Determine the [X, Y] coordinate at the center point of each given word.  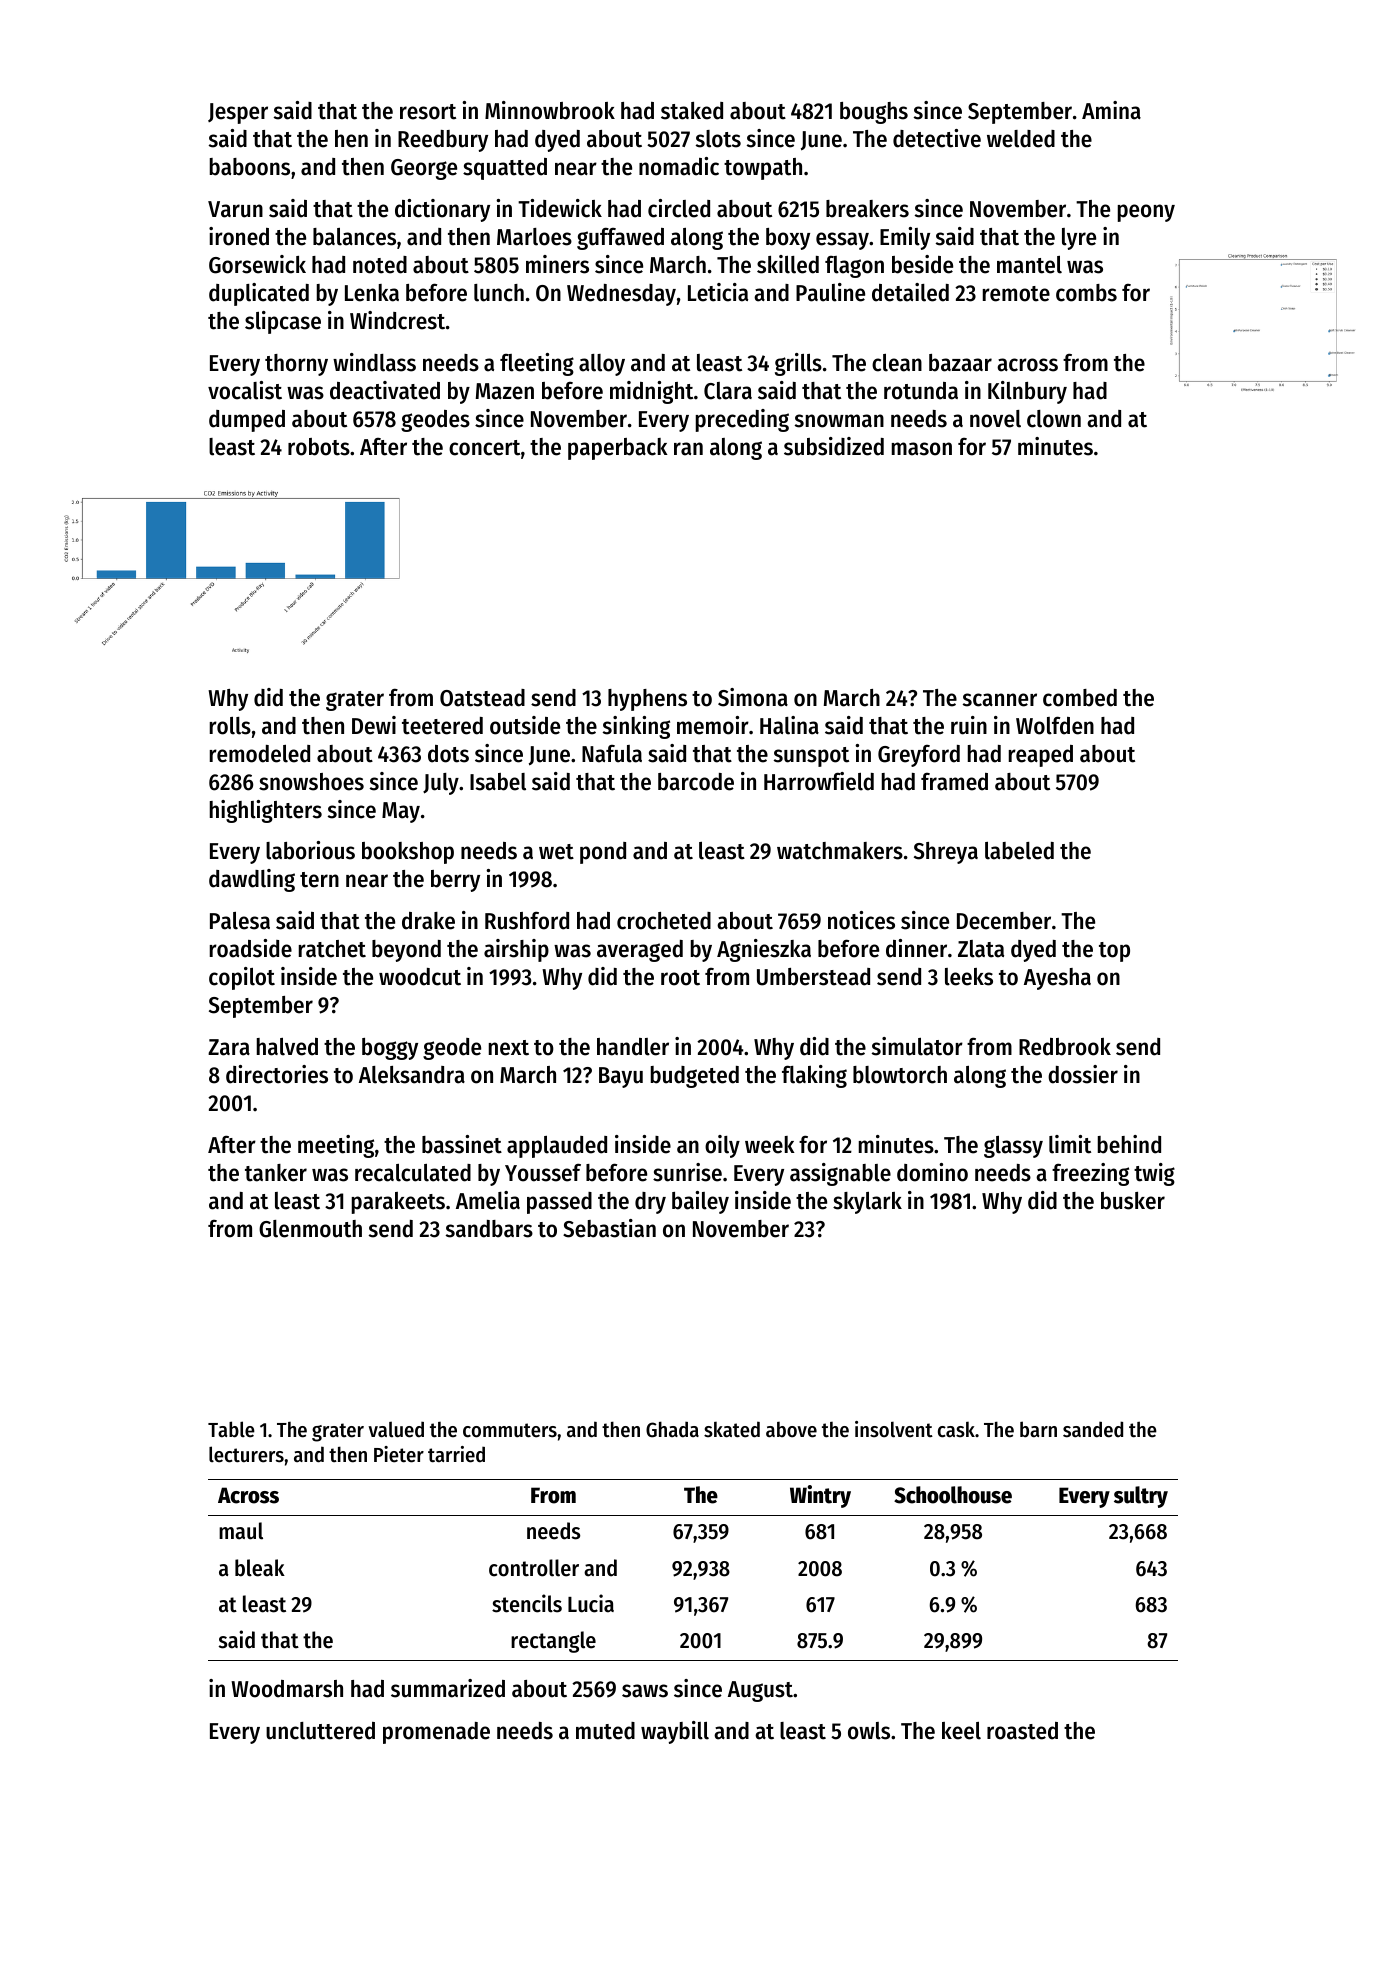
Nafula [612, 754]
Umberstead [813, 977]
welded [1021, 139]
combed [1080, 698]
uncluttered [320, 1731]
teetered [442, 726]
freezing [1090, 1174]
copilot [242, 978]
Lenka [372, 293]
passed [559, 1203]
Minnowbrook [550, 110]
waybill [675, 1732]
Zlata [981, 949]
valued [396, 1429]
